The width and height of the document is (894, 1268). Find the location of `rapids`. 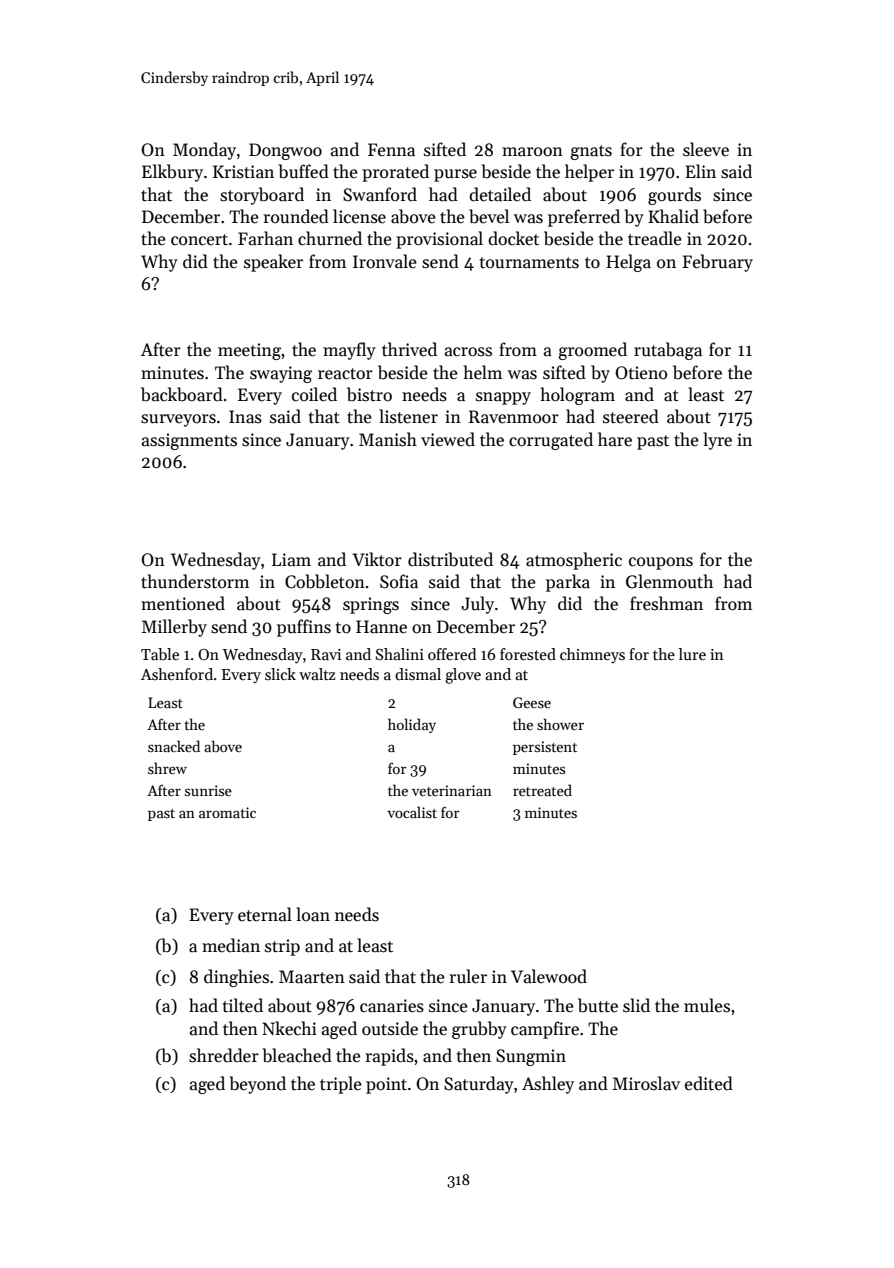

rapids is located at coordinates (390, 1057).
